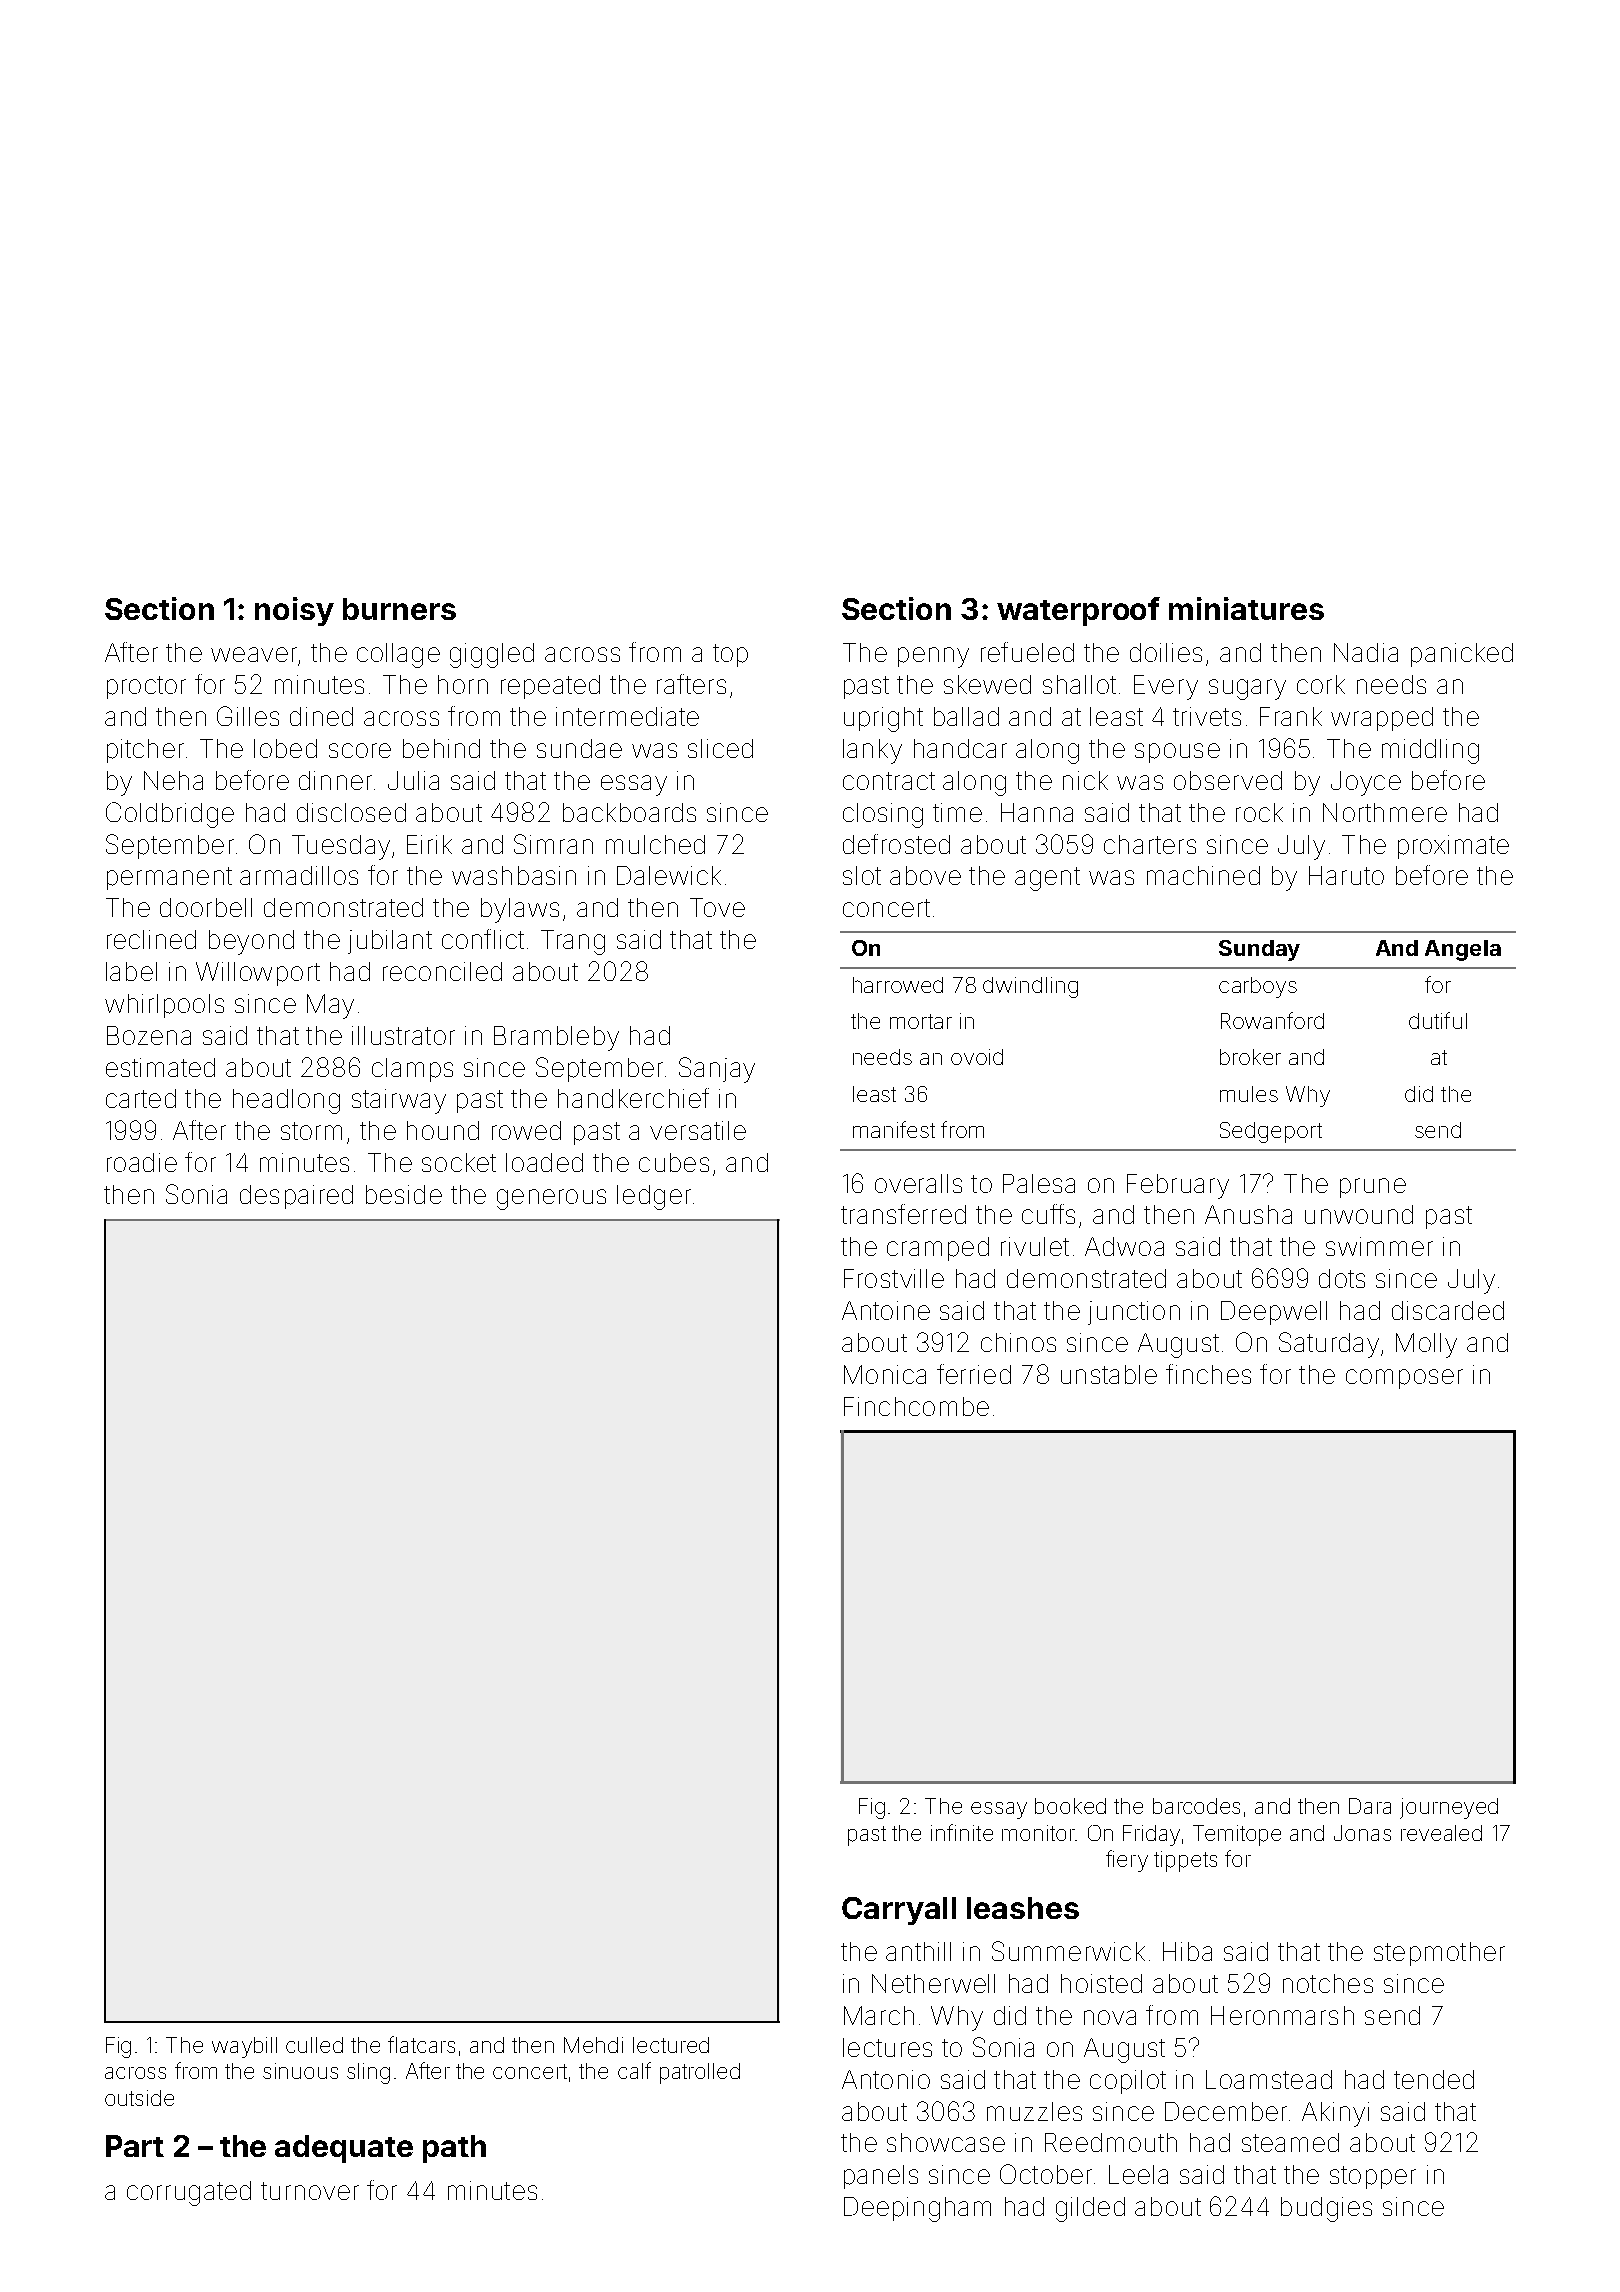 This screenshot has width=1620, height=2292. I want to click on machined, so click(1203, 875).
